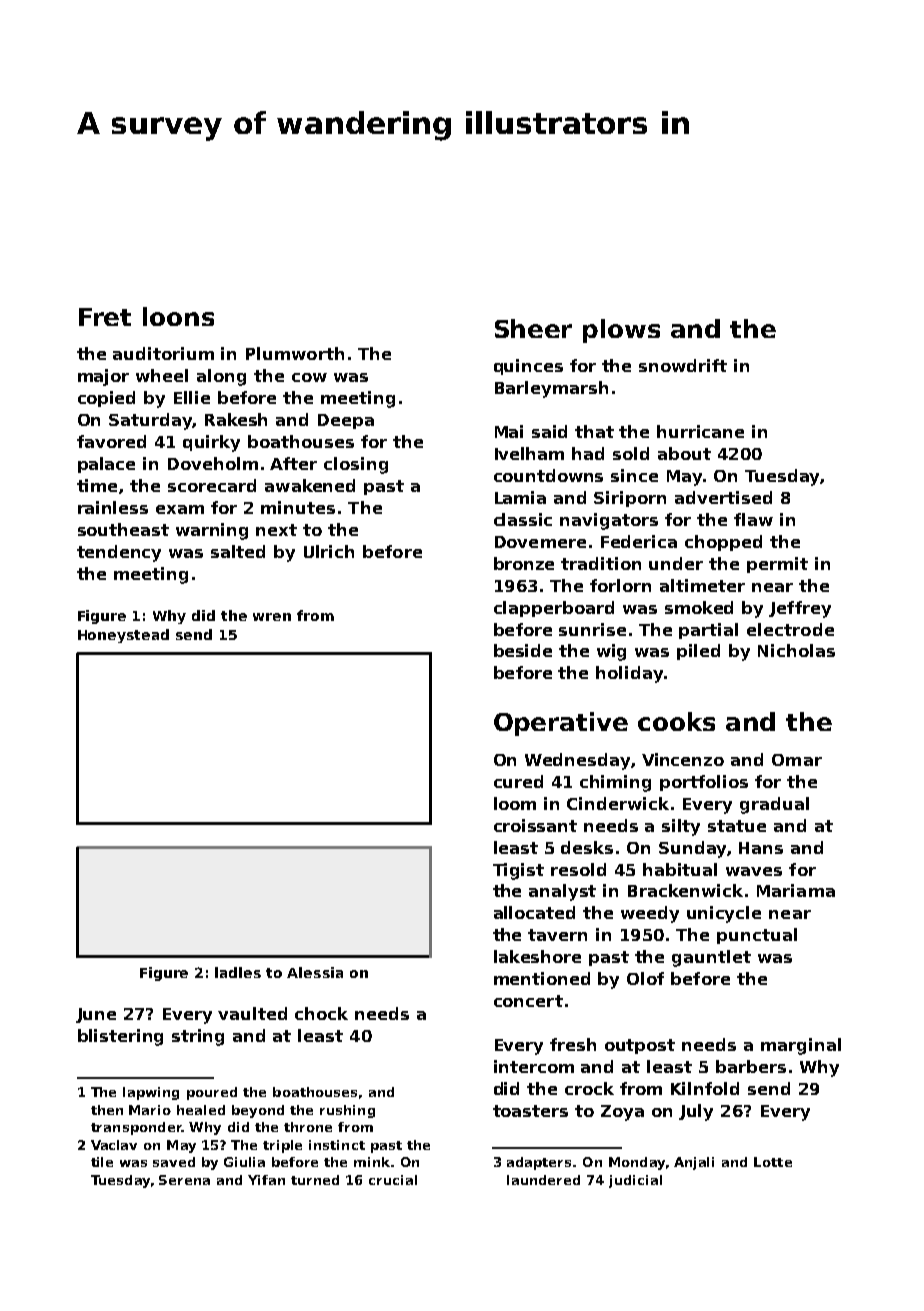 This screenshot has width=924, height=1311. Describe the element at coordinates (615, 783) in the screenshot. I see `chiming` at that location.
